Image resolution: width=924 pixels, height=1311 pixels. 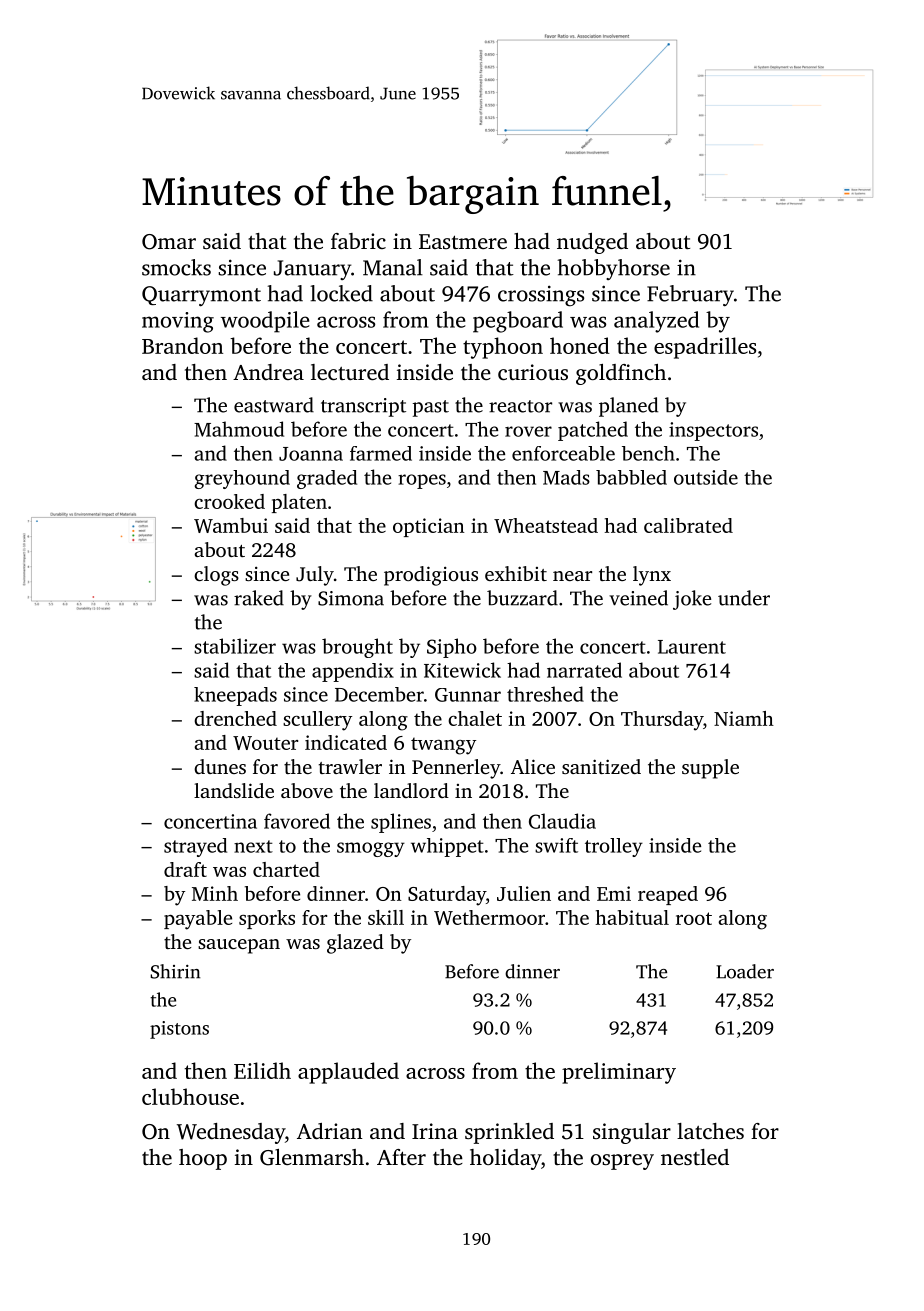 I want to click on Laurent, so click(x=692, y=647).
